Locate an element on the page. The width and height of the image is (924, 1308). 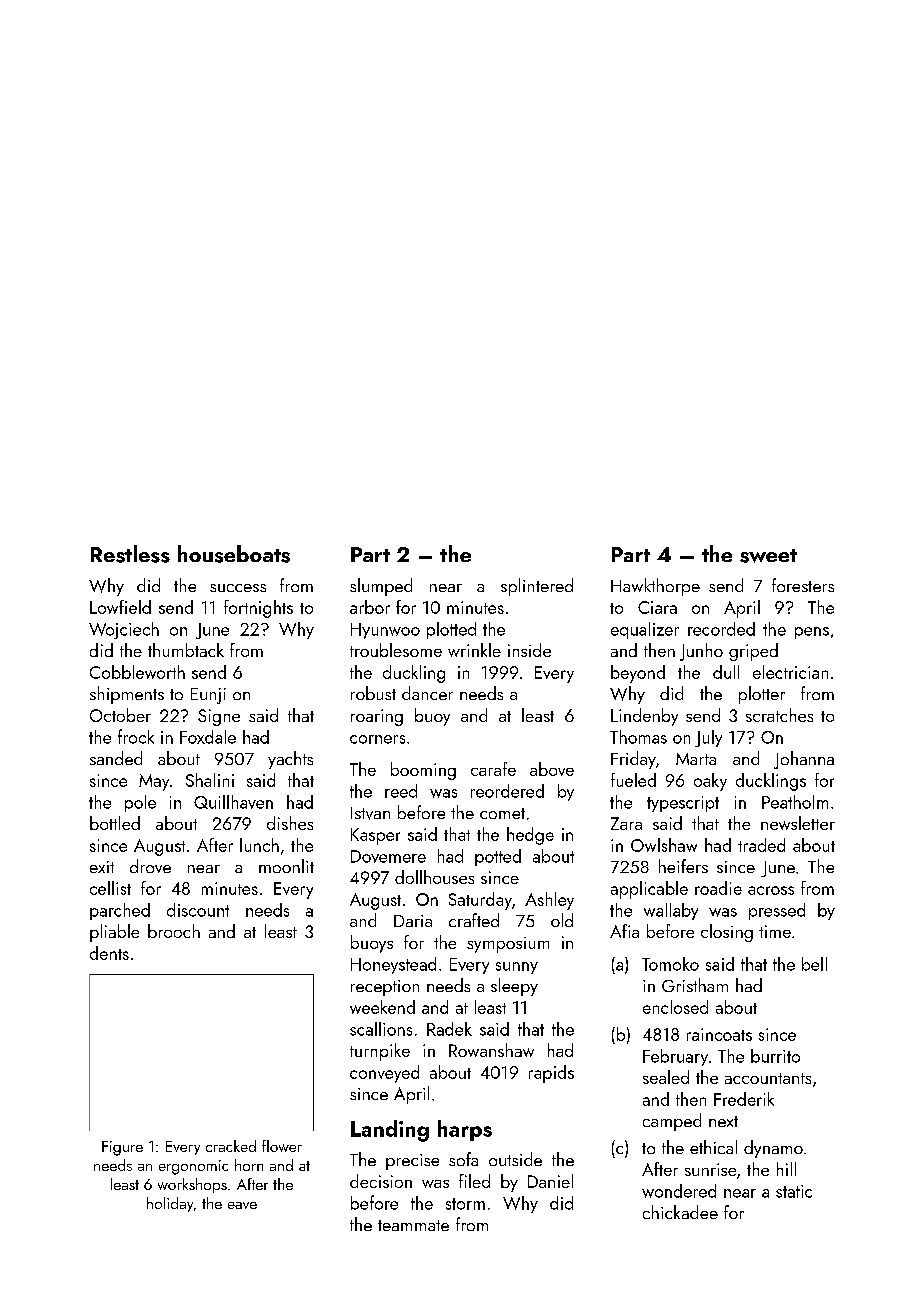
across is located at coordinates (771, 890).
